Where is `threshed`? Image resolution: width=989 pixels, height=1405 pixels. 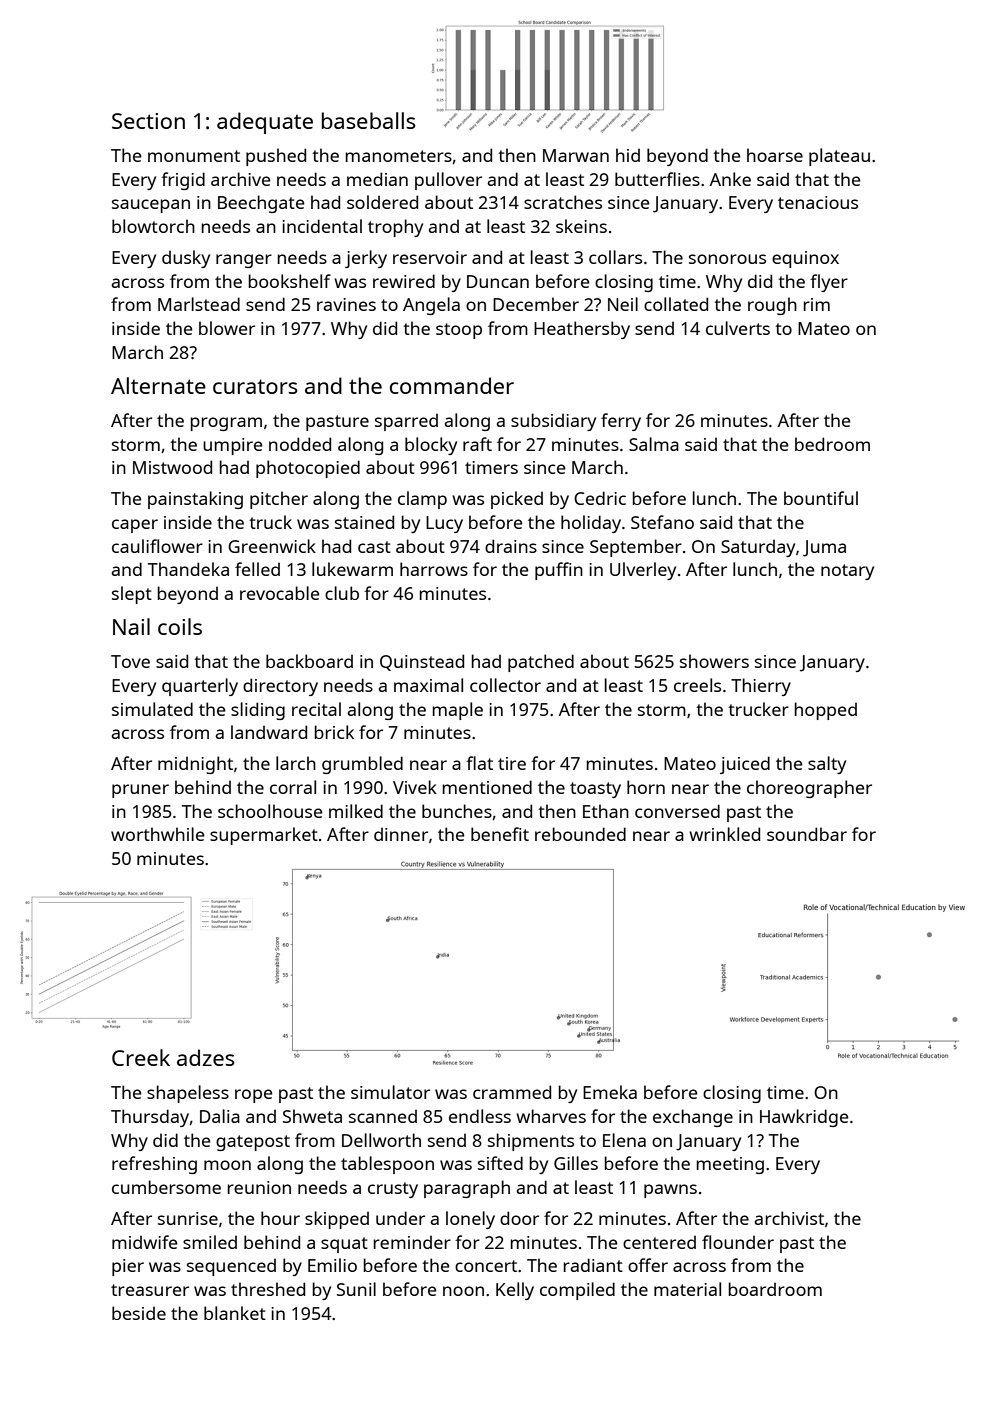
threshed is located at coordinates (268, 1289).
